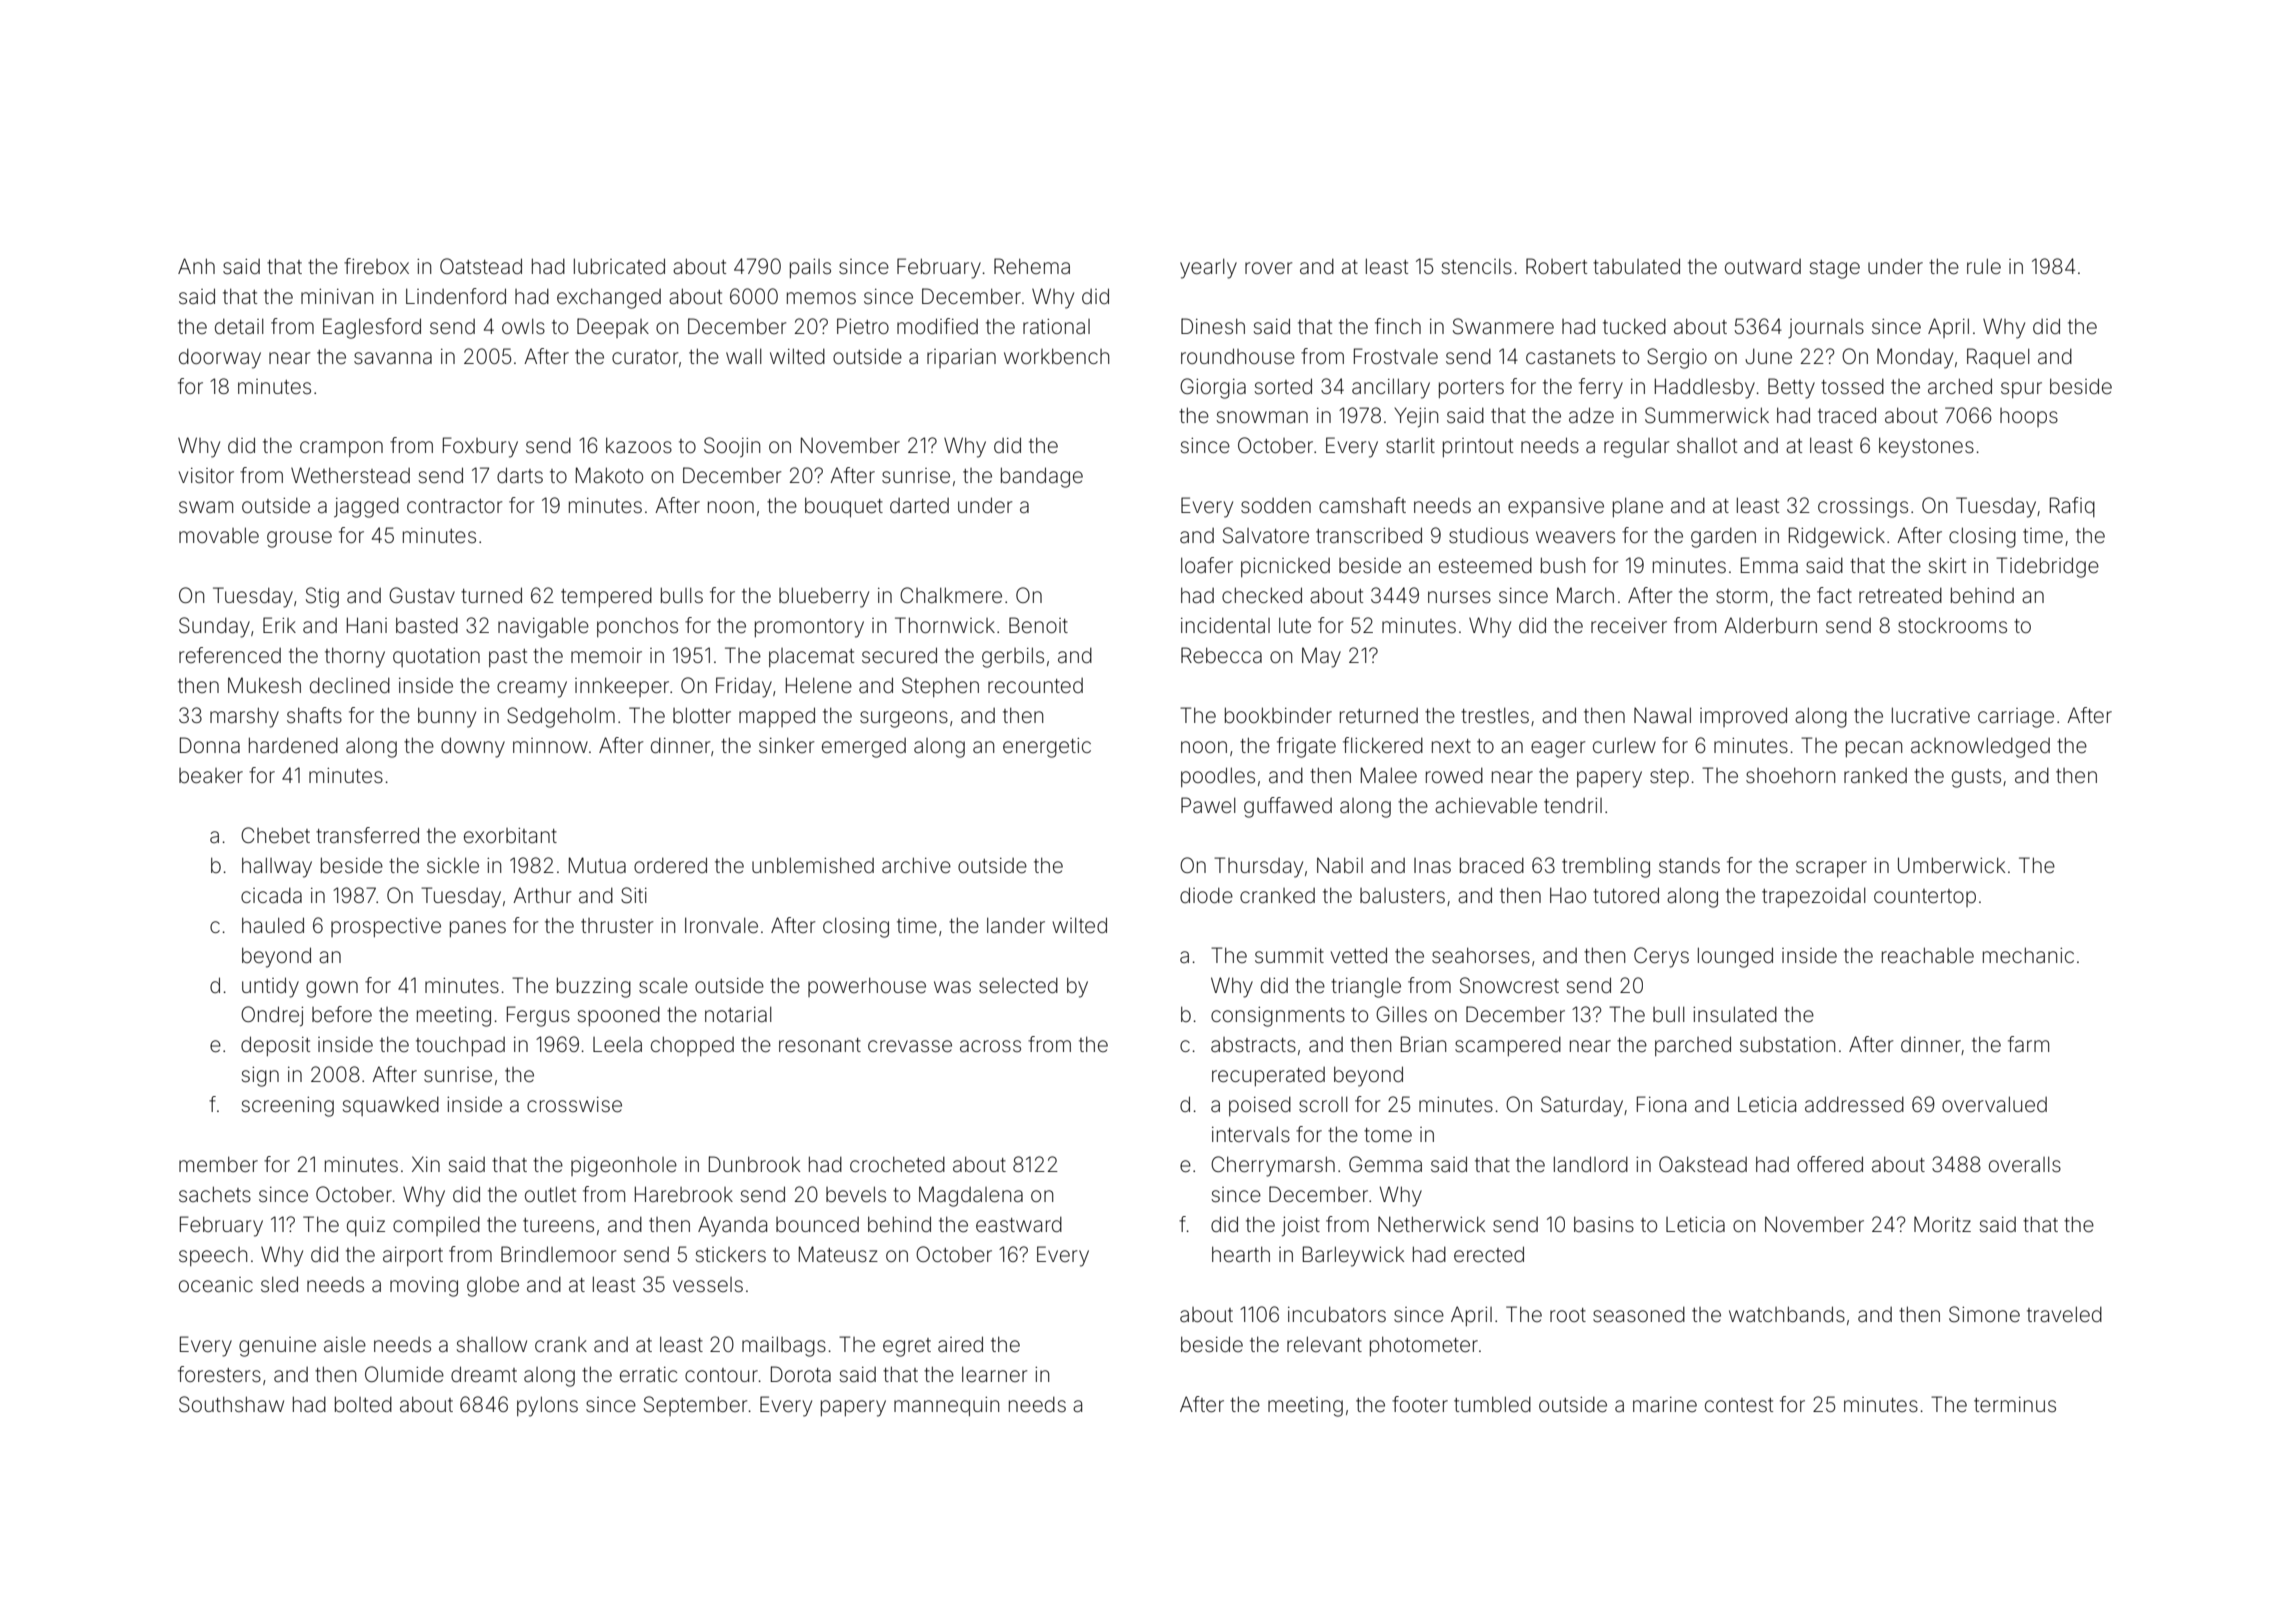 Image resolution: width=2292 pixels, height=1620 pixels. Describe the element at coordinates (288, 1107) in the screenshot. I see `screening` at that location.
